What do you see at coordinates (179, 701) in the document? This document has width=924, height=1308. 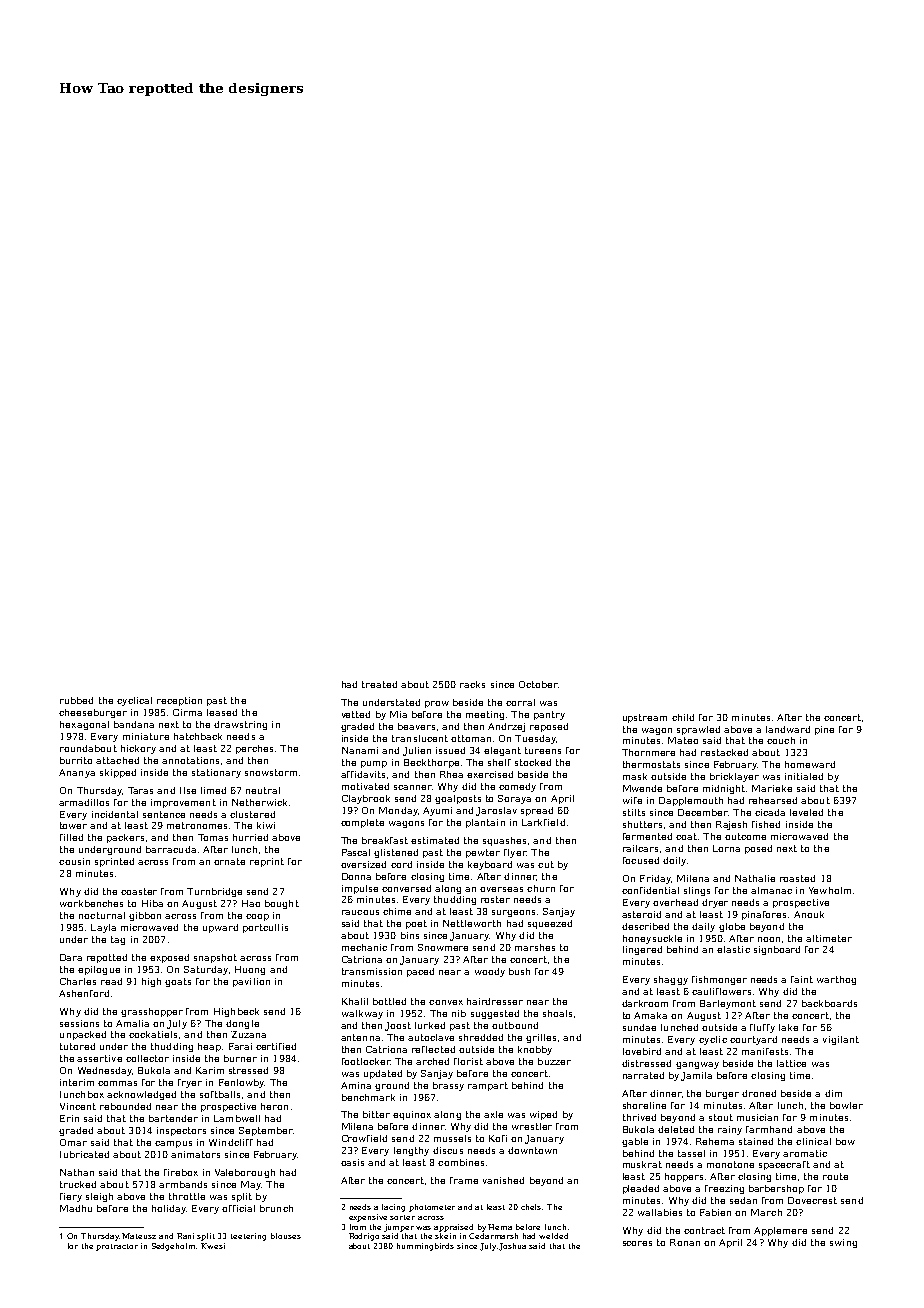 I see `reception` at bounding box center [179, 701].
